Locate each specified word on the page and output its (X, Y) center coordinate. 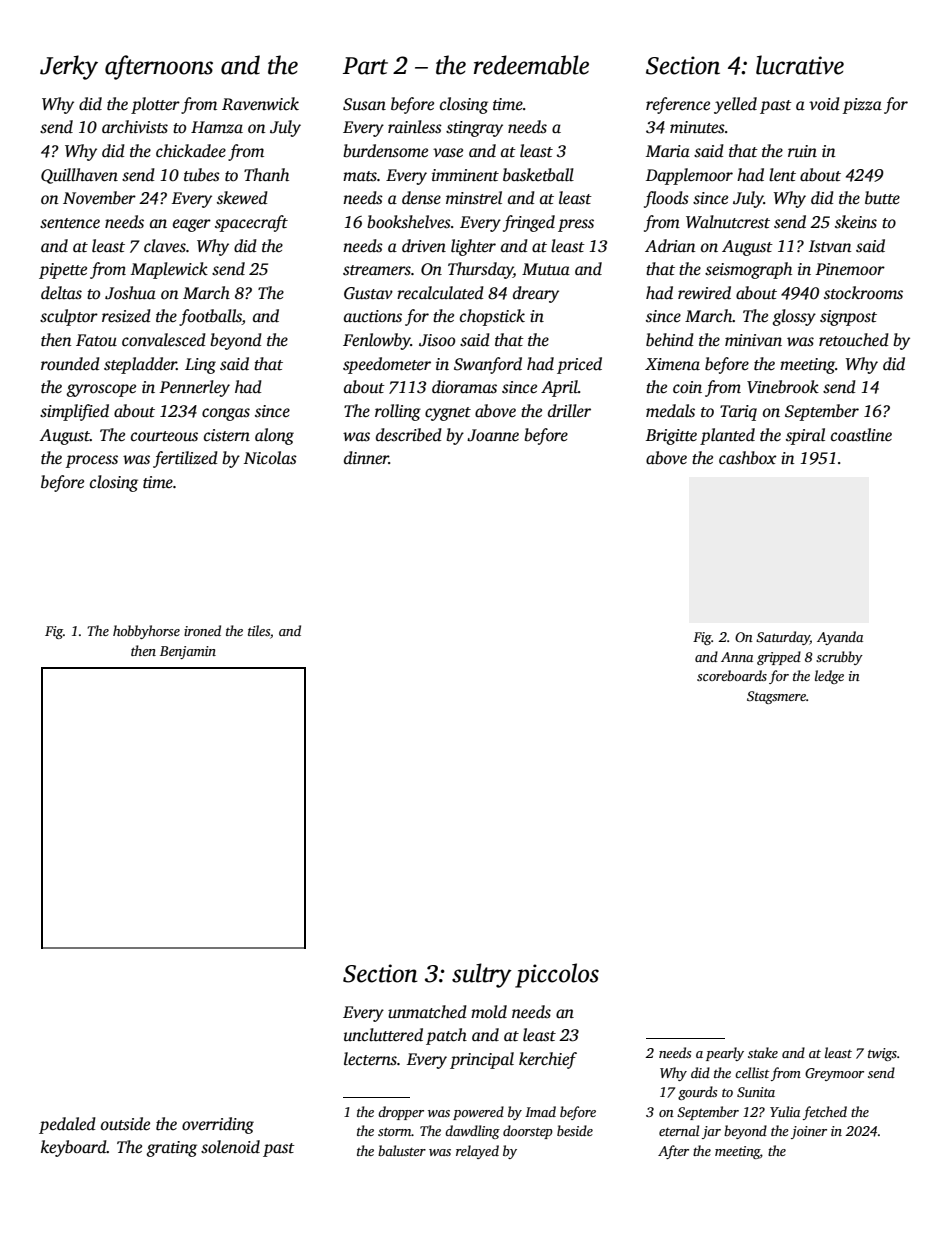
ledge (829, 677)
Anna (737, 657)
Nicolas (270, 458)
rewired (704, 292)
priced (579, 365)
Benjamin (188, 652)
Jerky (69, 67)
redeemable (531, 65)
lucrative (800, 65)
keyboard (74, 1148)
